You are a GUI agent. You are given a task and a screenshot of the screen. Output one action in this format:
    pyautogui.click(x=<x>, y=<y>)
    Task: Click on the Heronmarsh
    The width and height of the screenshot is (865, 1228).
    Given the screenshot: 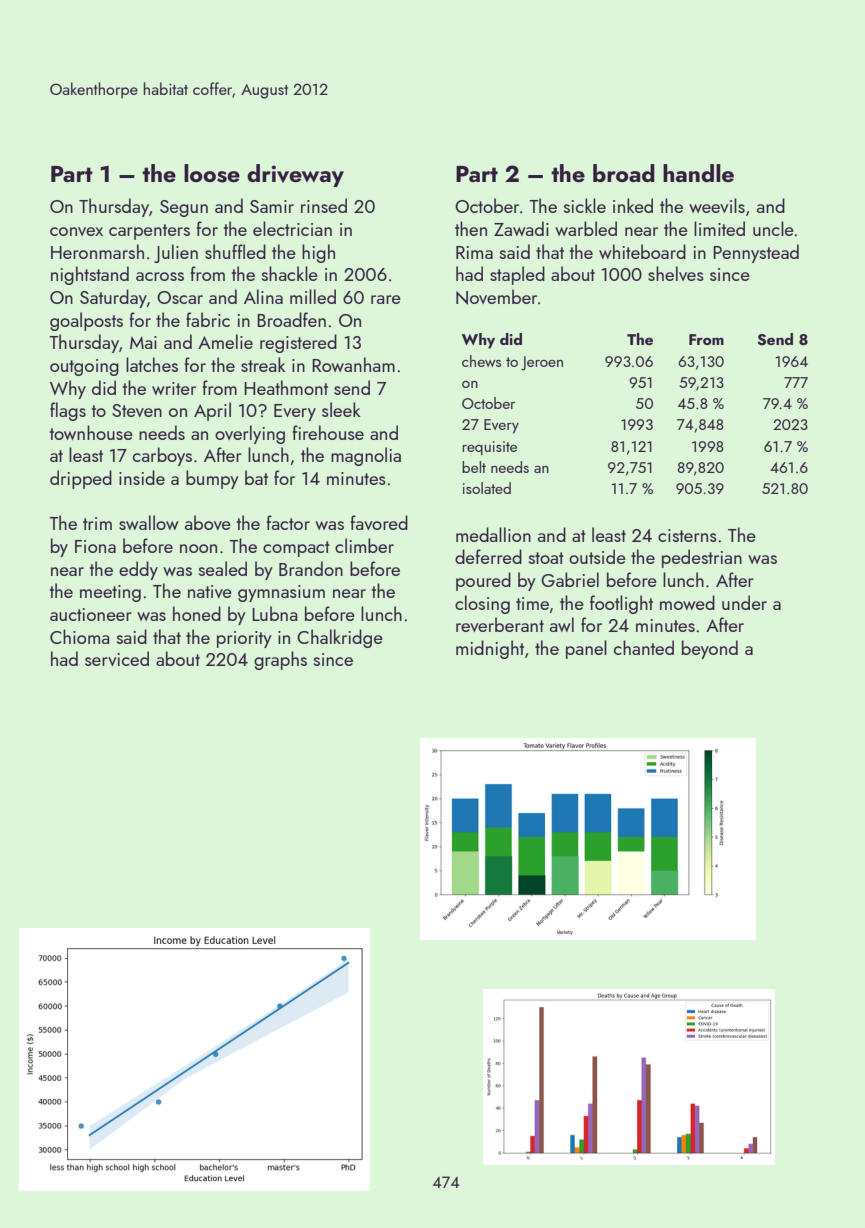 What is the action you would take?
    pyautogui.click(x=97, y=251)
